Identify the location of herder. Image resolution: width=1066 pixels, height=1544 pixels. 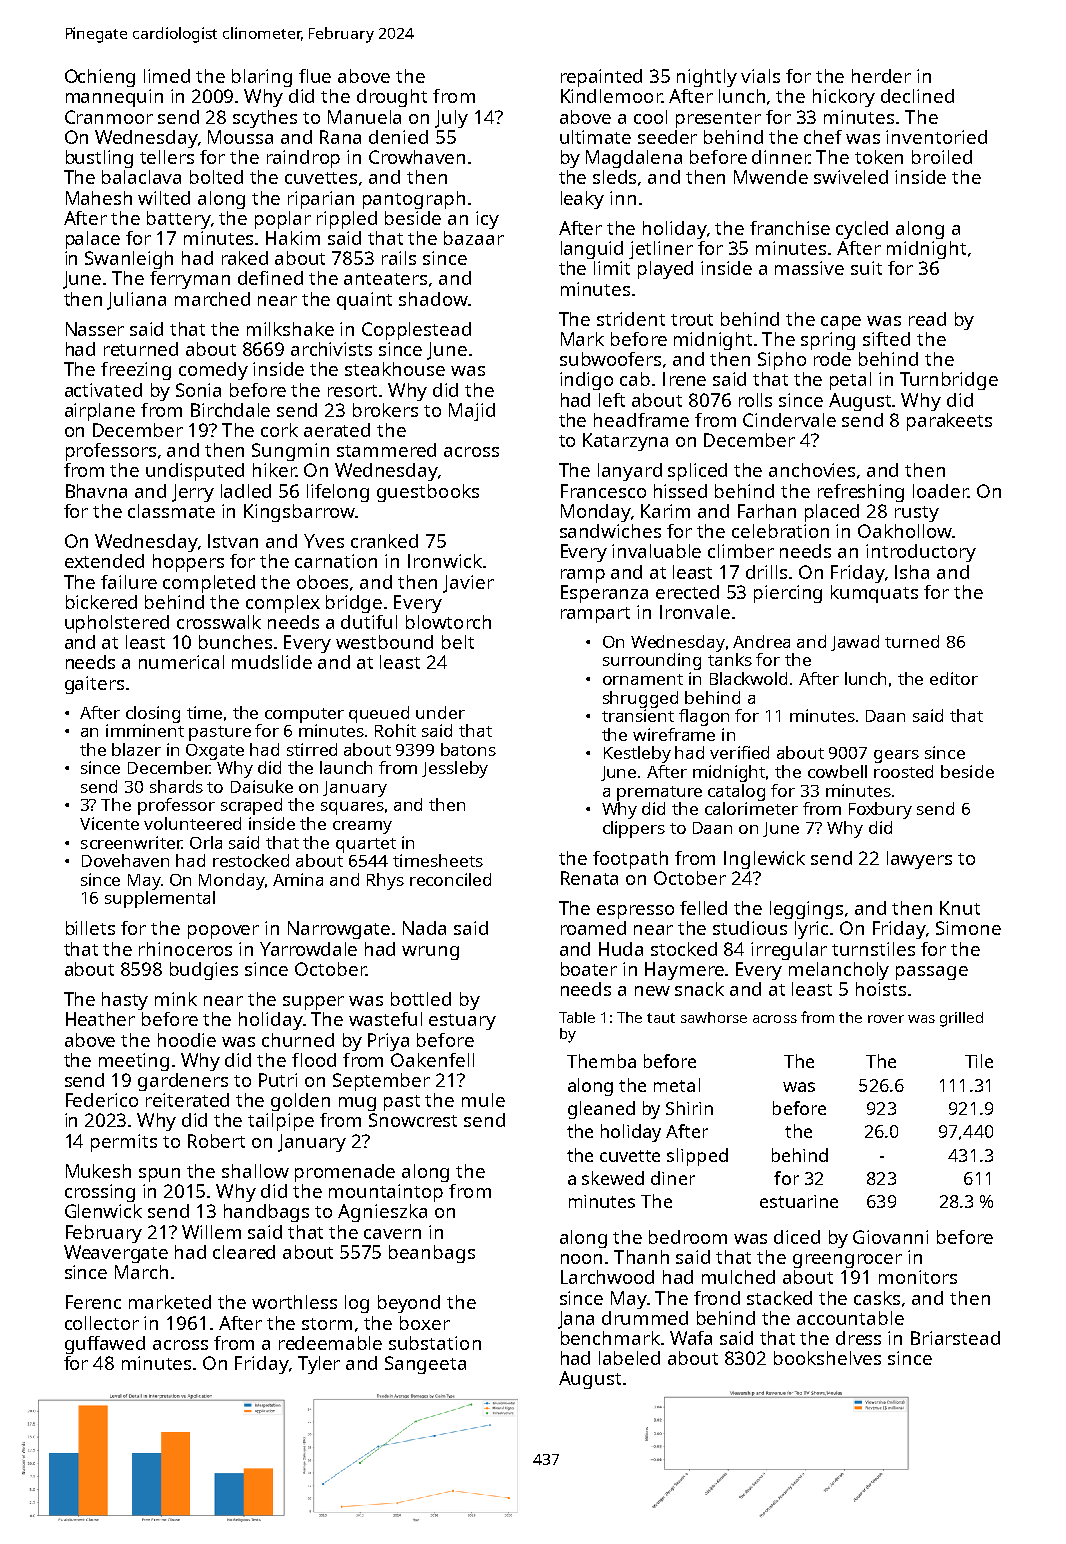
(881, 76).
